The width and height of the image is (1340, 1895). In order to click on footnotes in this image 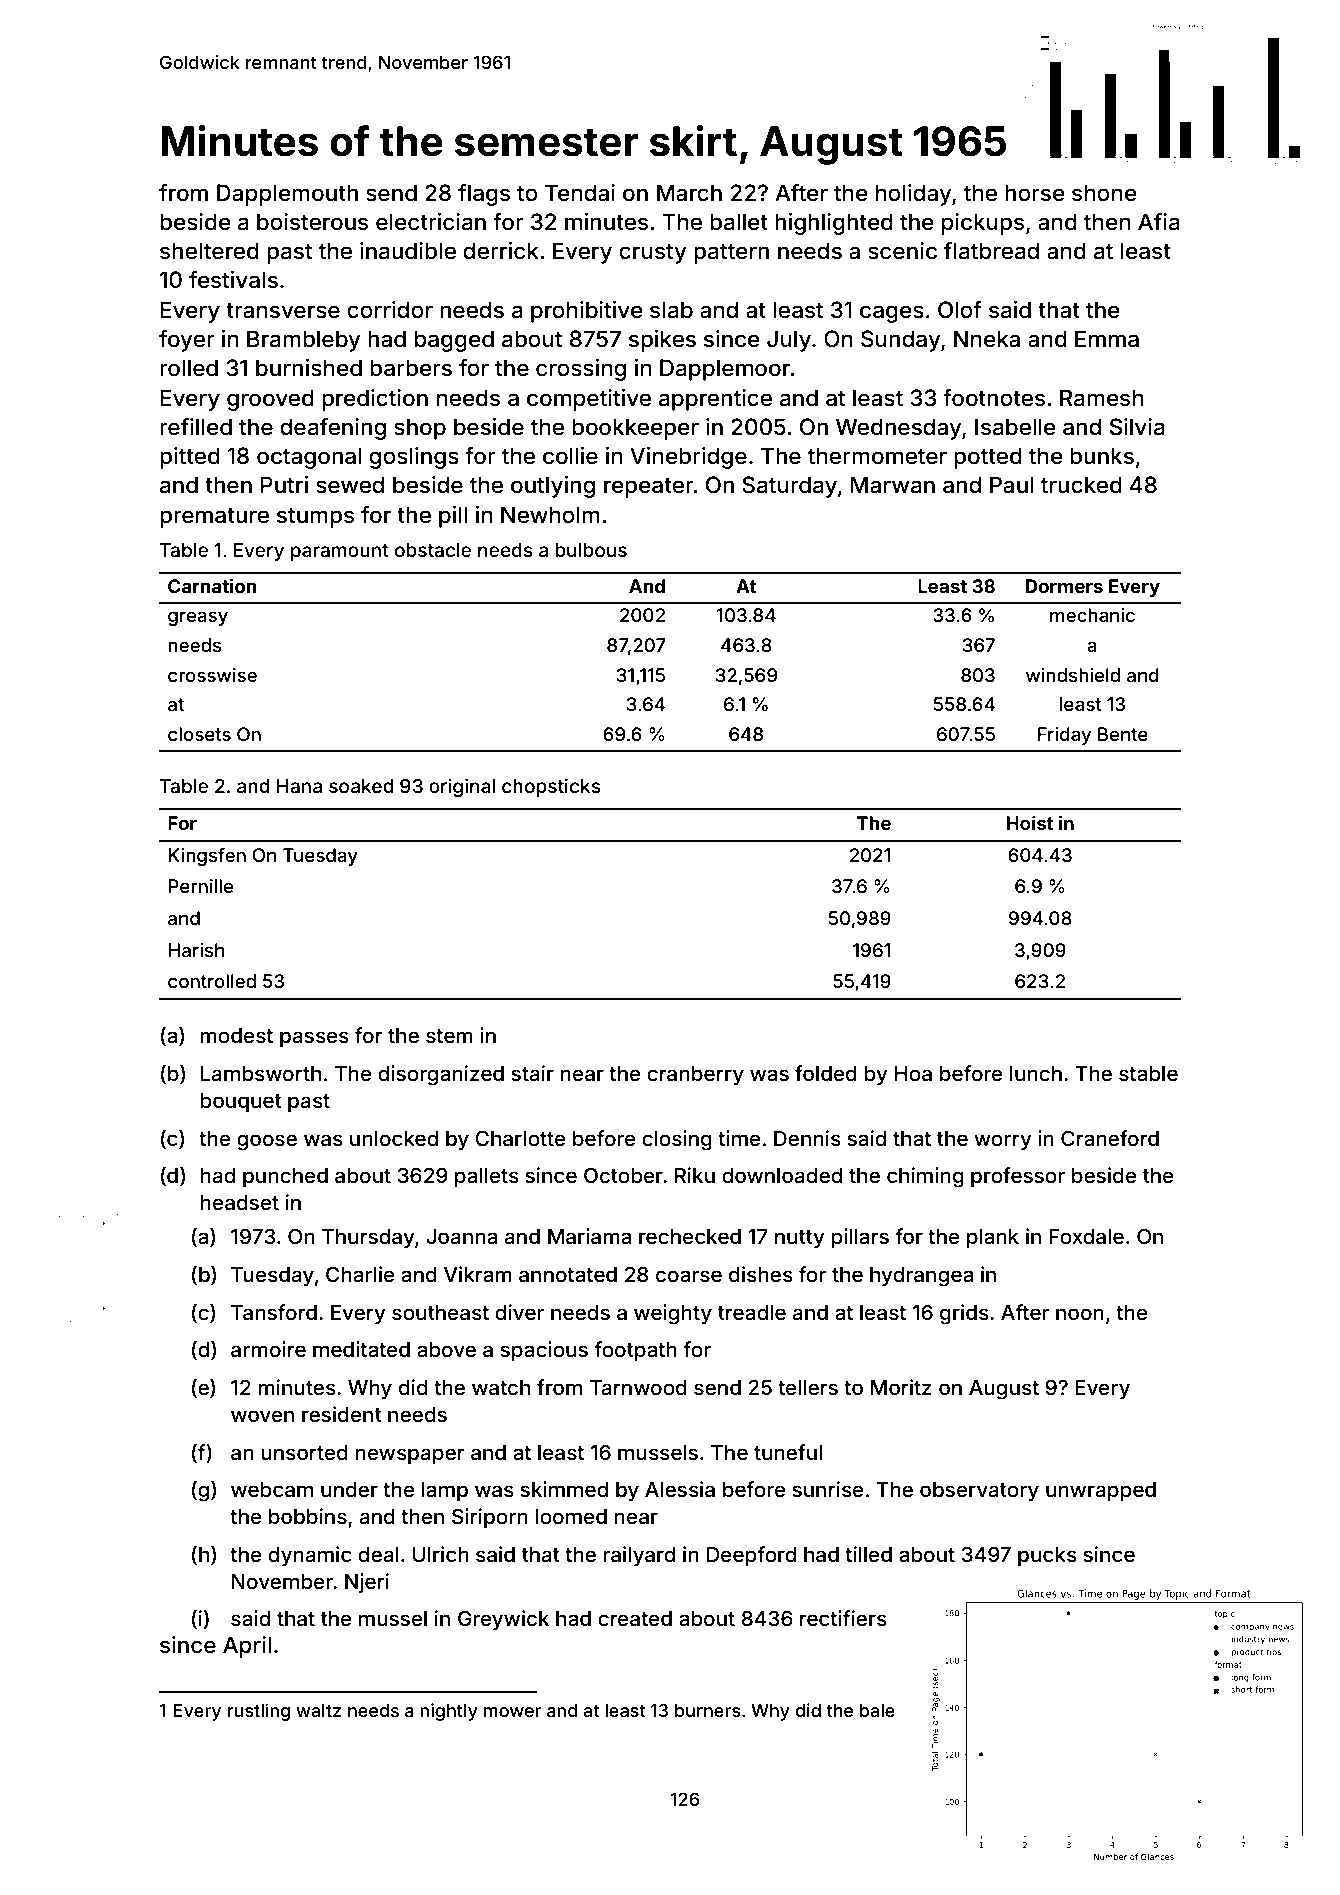, I will do `click(994, 398)`.
